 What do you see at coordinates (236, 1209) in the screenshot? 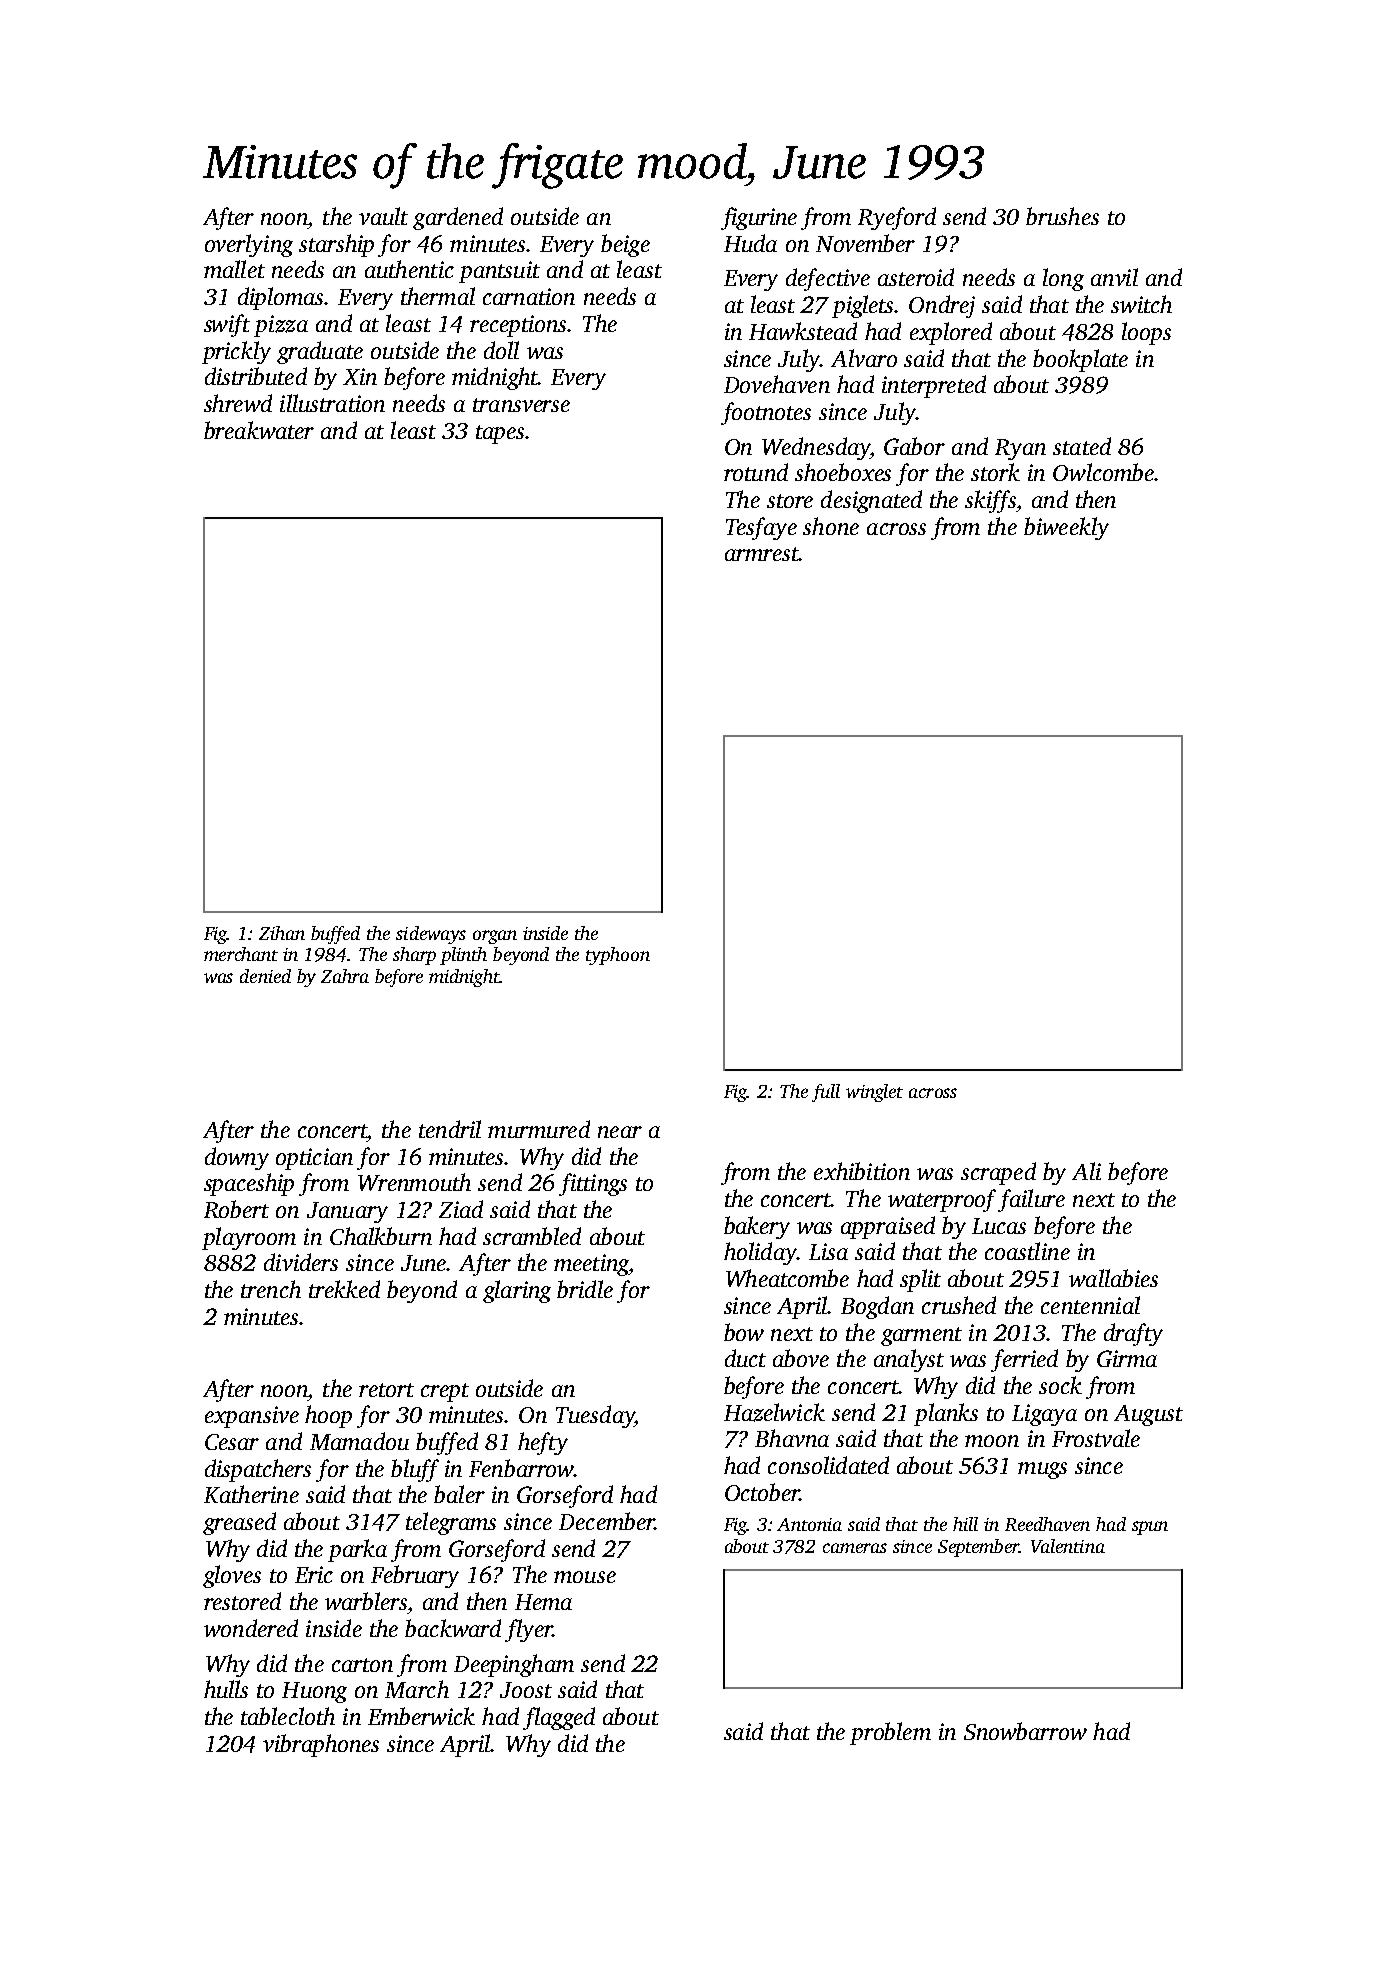
I see `Robert` at bounding box center [236, 1209].
